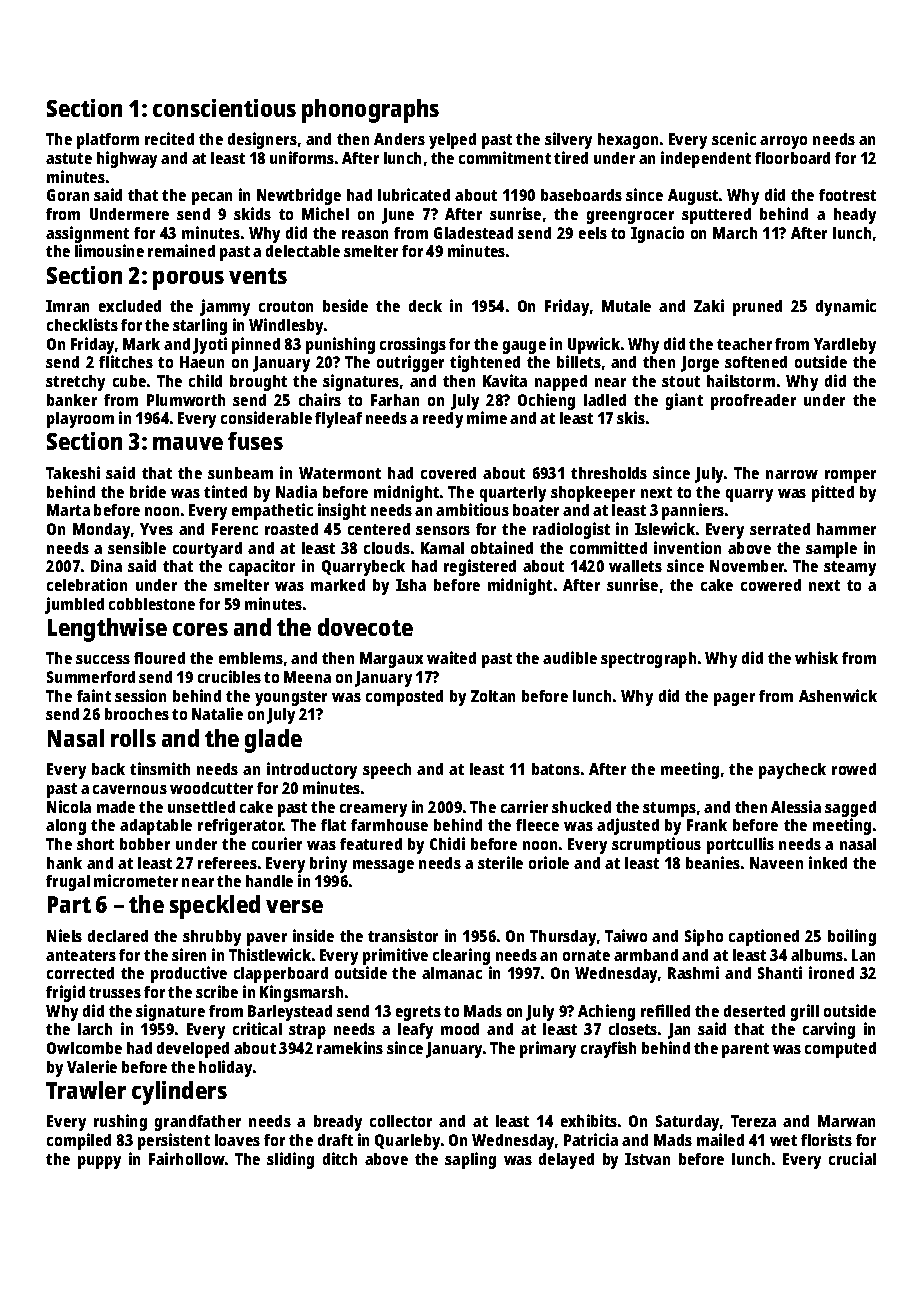 The image size is (924, 1314). I want to click on yelped, so click(452, 141).
